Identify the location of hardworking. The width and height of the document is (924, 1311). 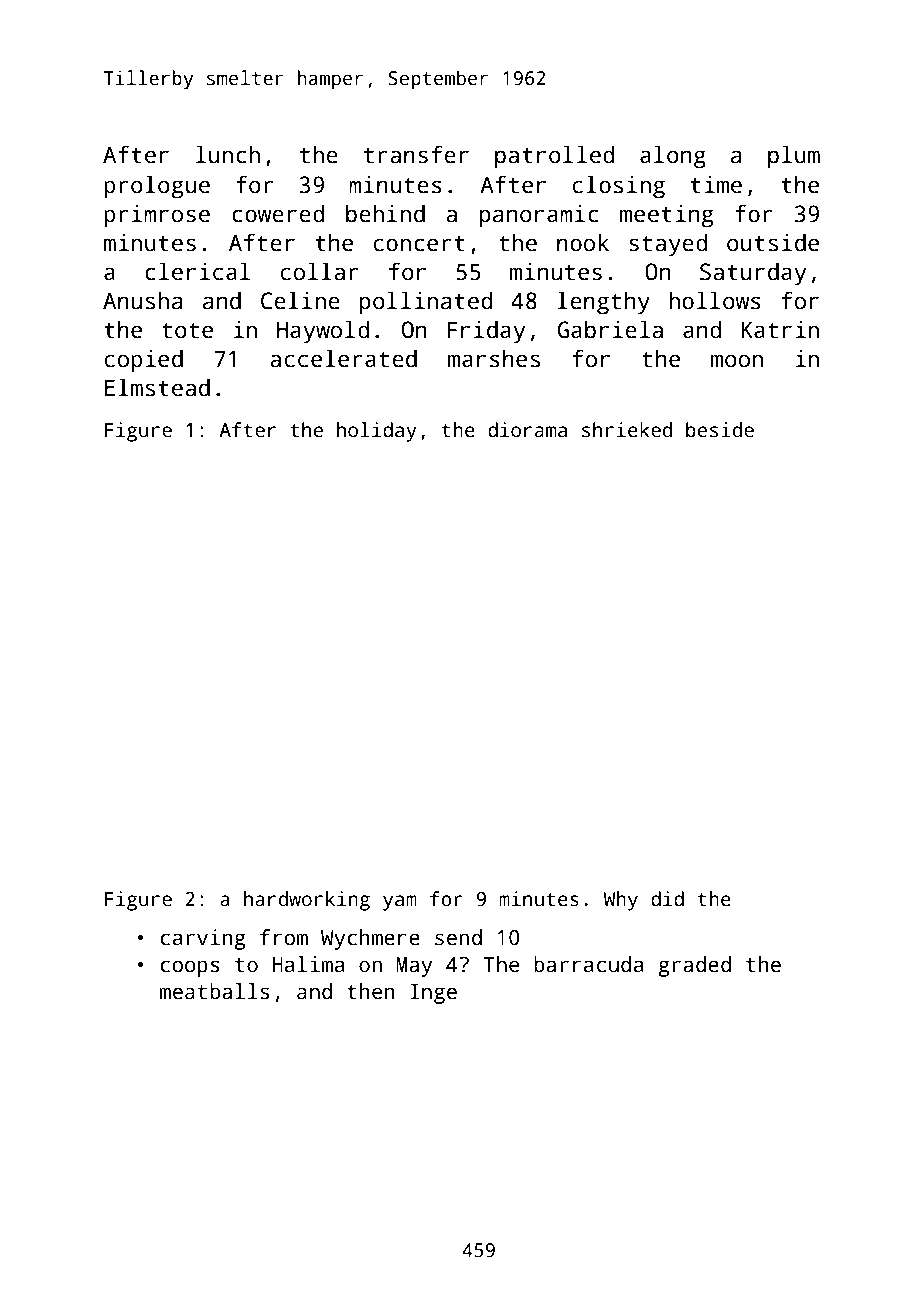
(307, 901).
